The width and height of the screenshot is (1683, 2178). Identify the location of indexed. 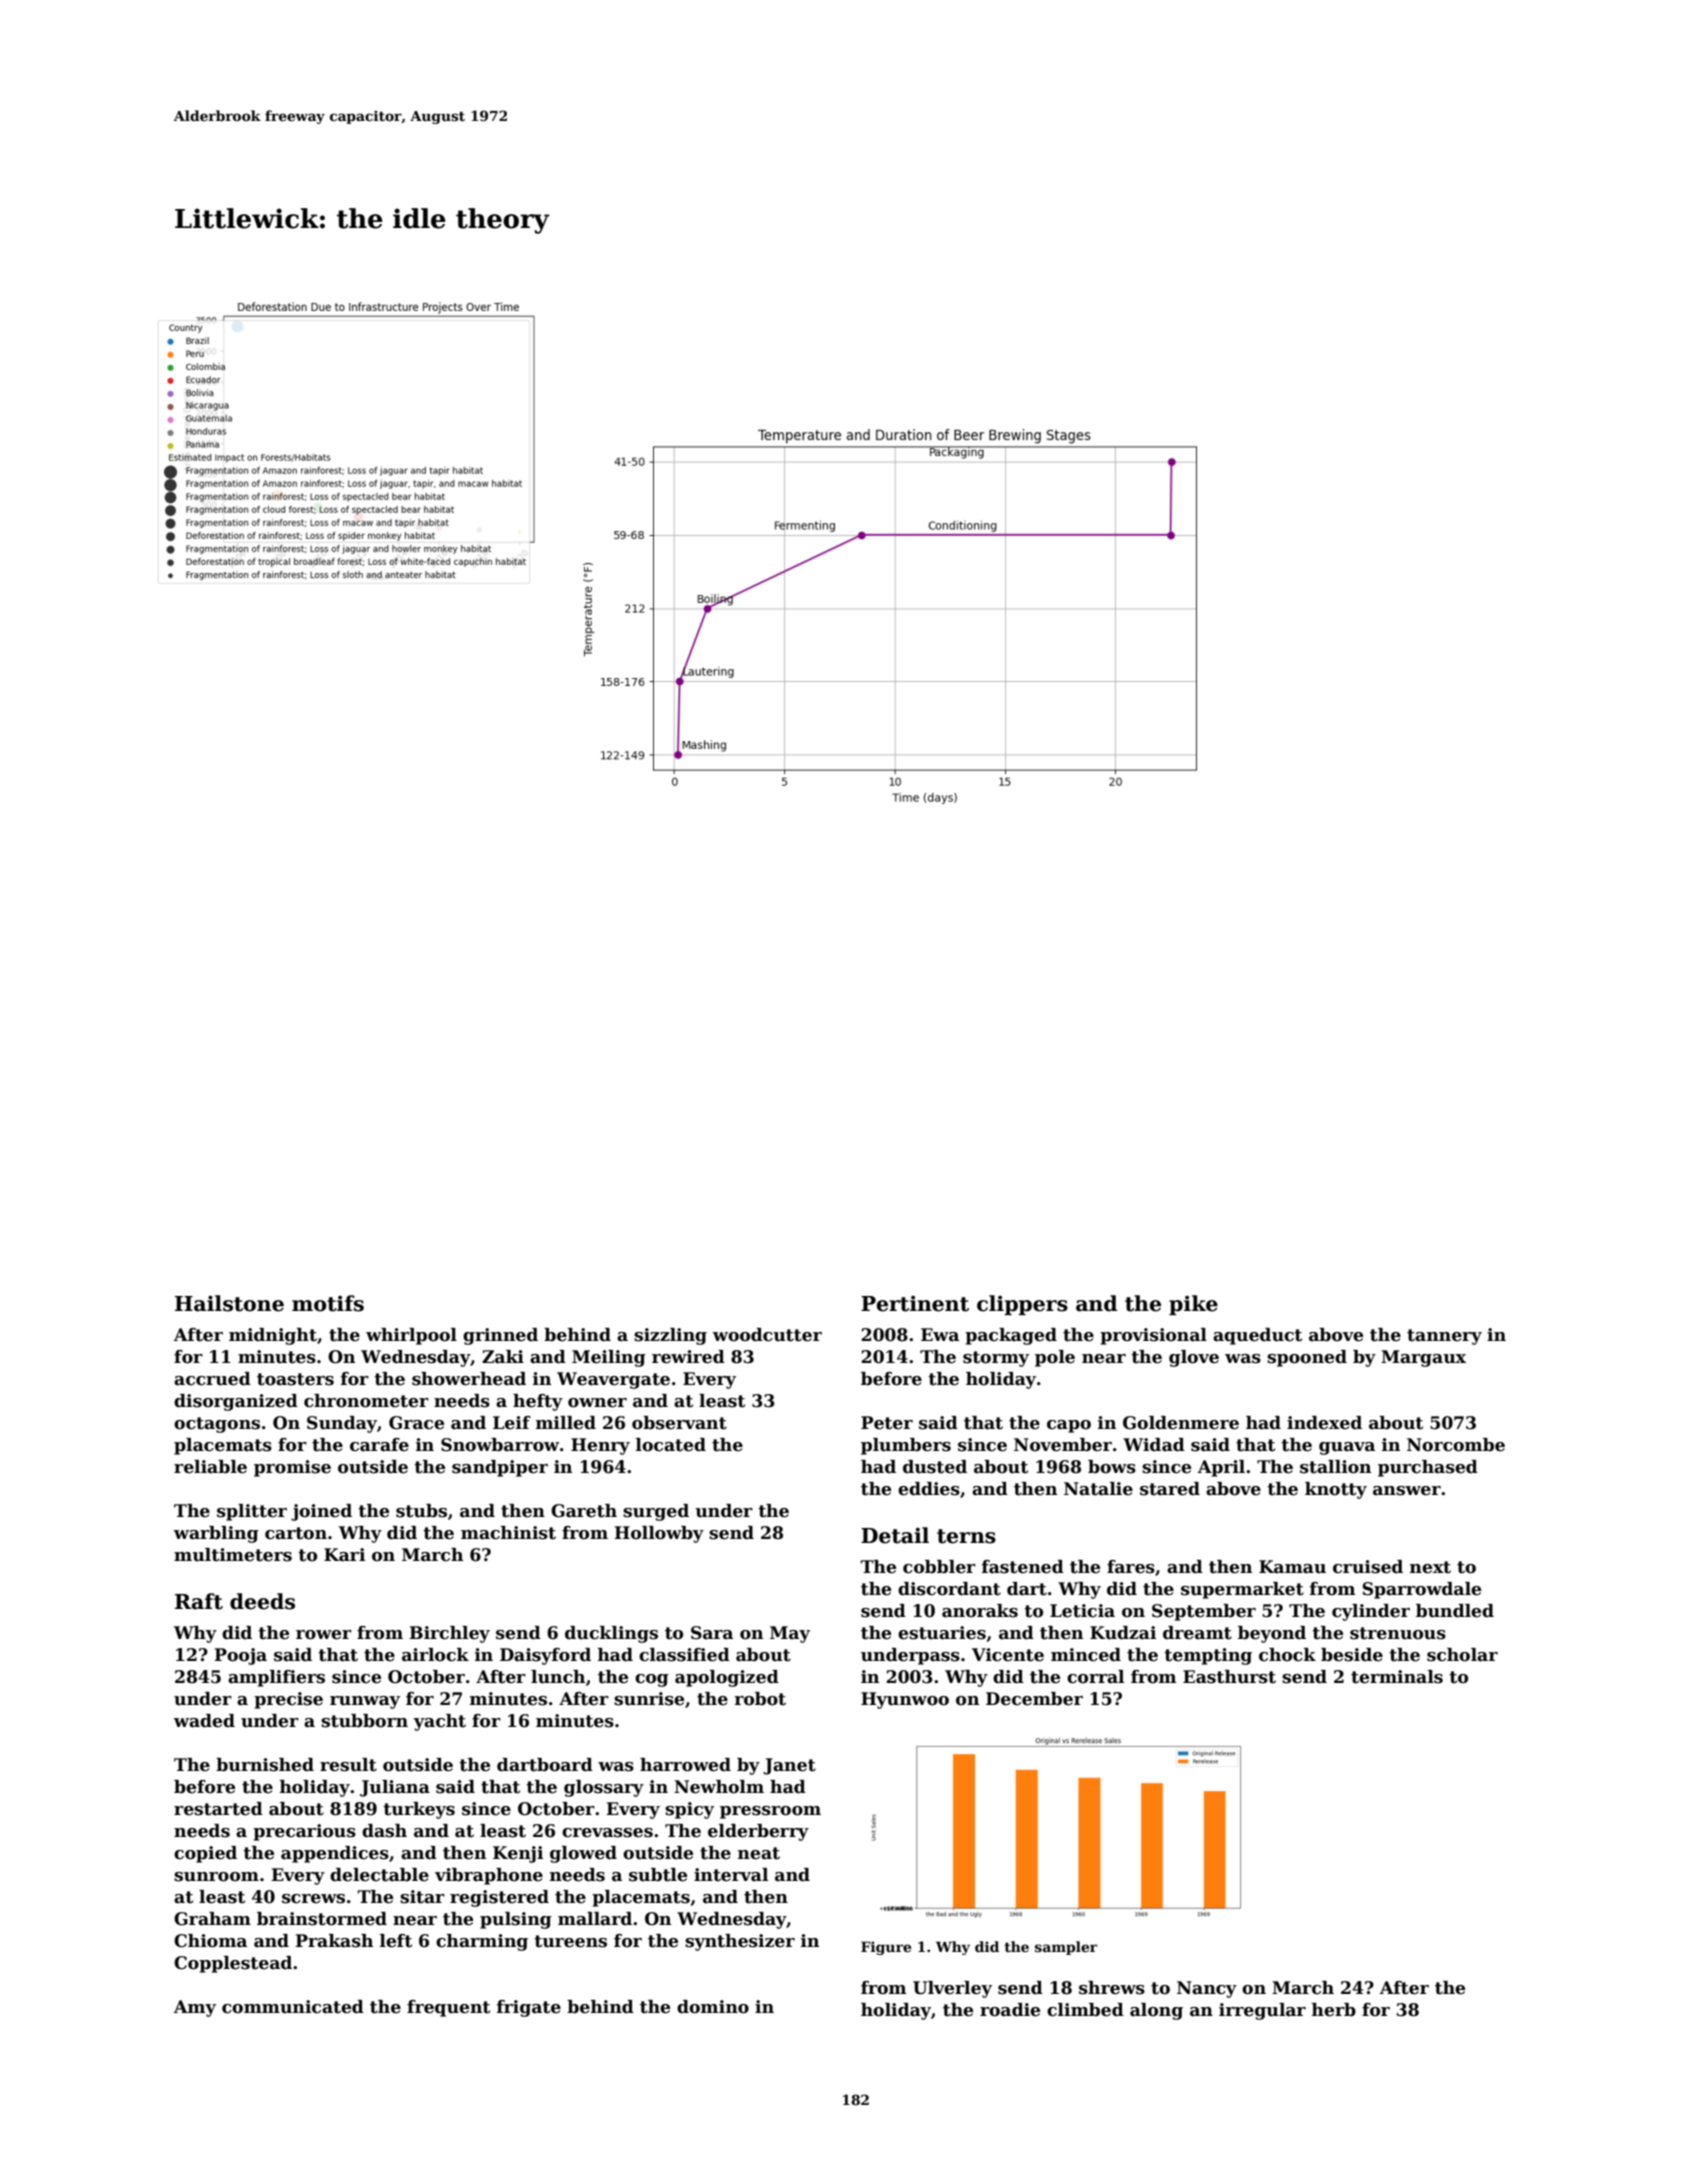
(1324, 1423).
